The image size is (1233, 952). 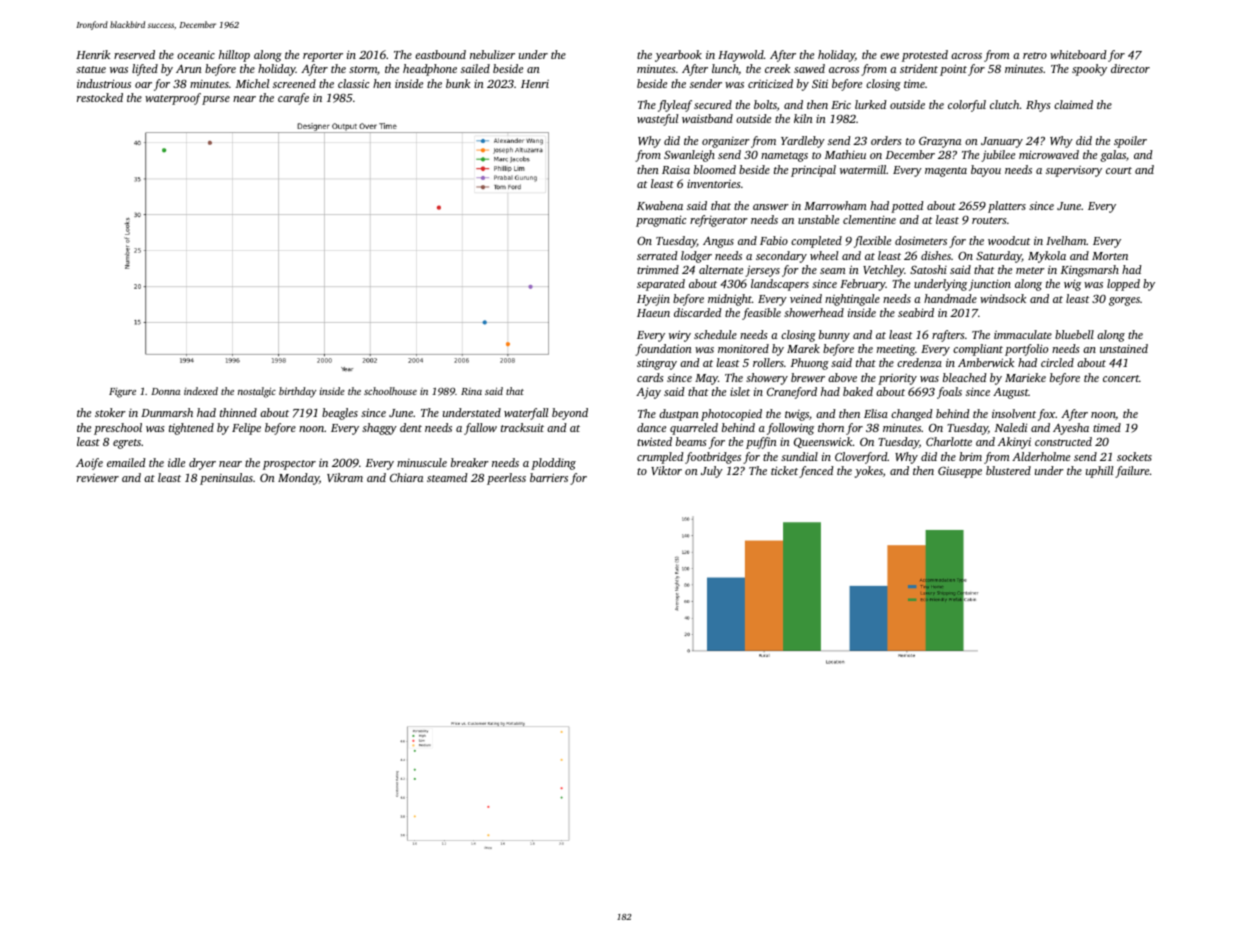 I want to click on platters, so click(x=1007, y=207).
